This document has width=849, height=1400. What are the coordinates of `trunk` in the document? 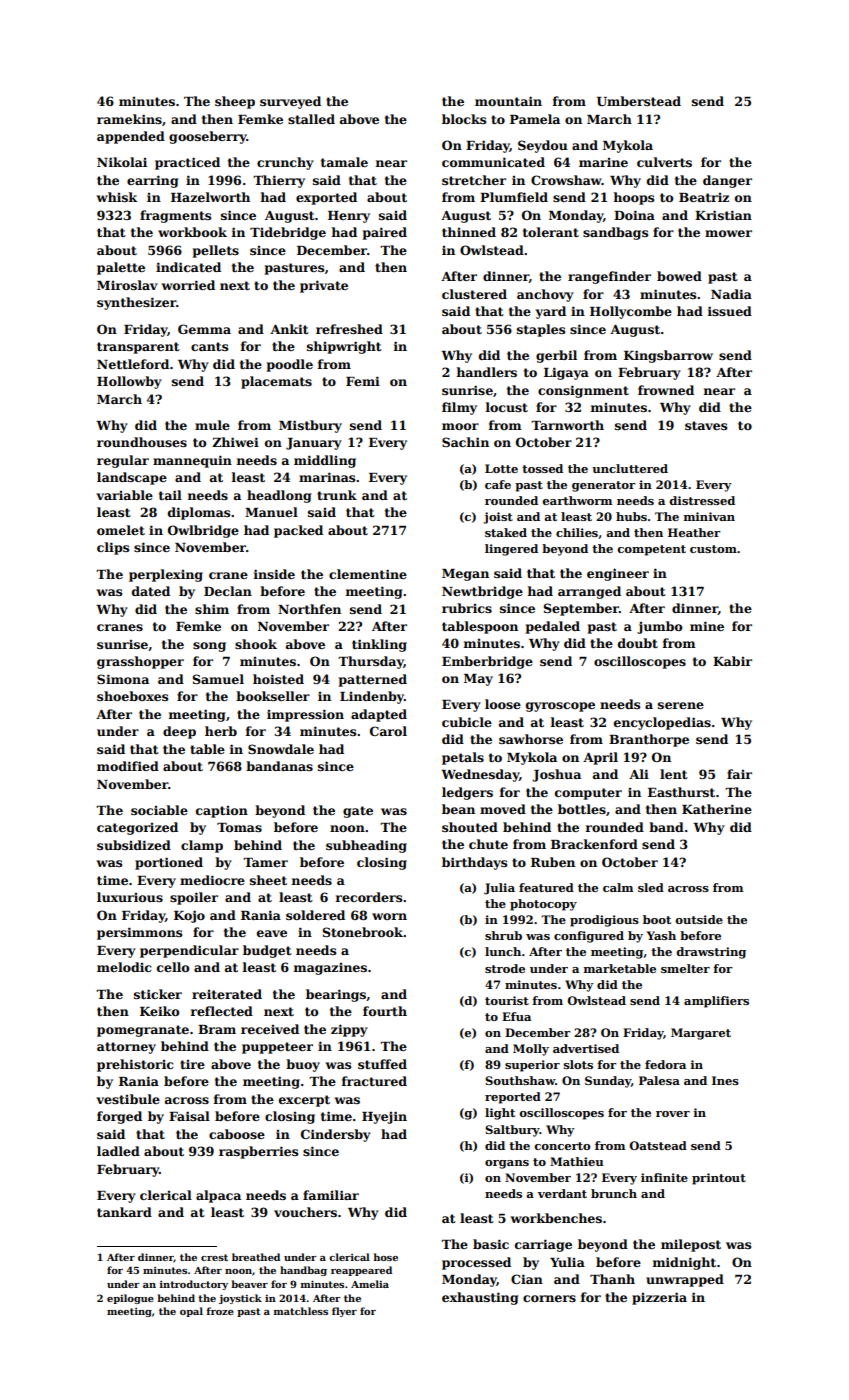 It's located at (337, 495).
